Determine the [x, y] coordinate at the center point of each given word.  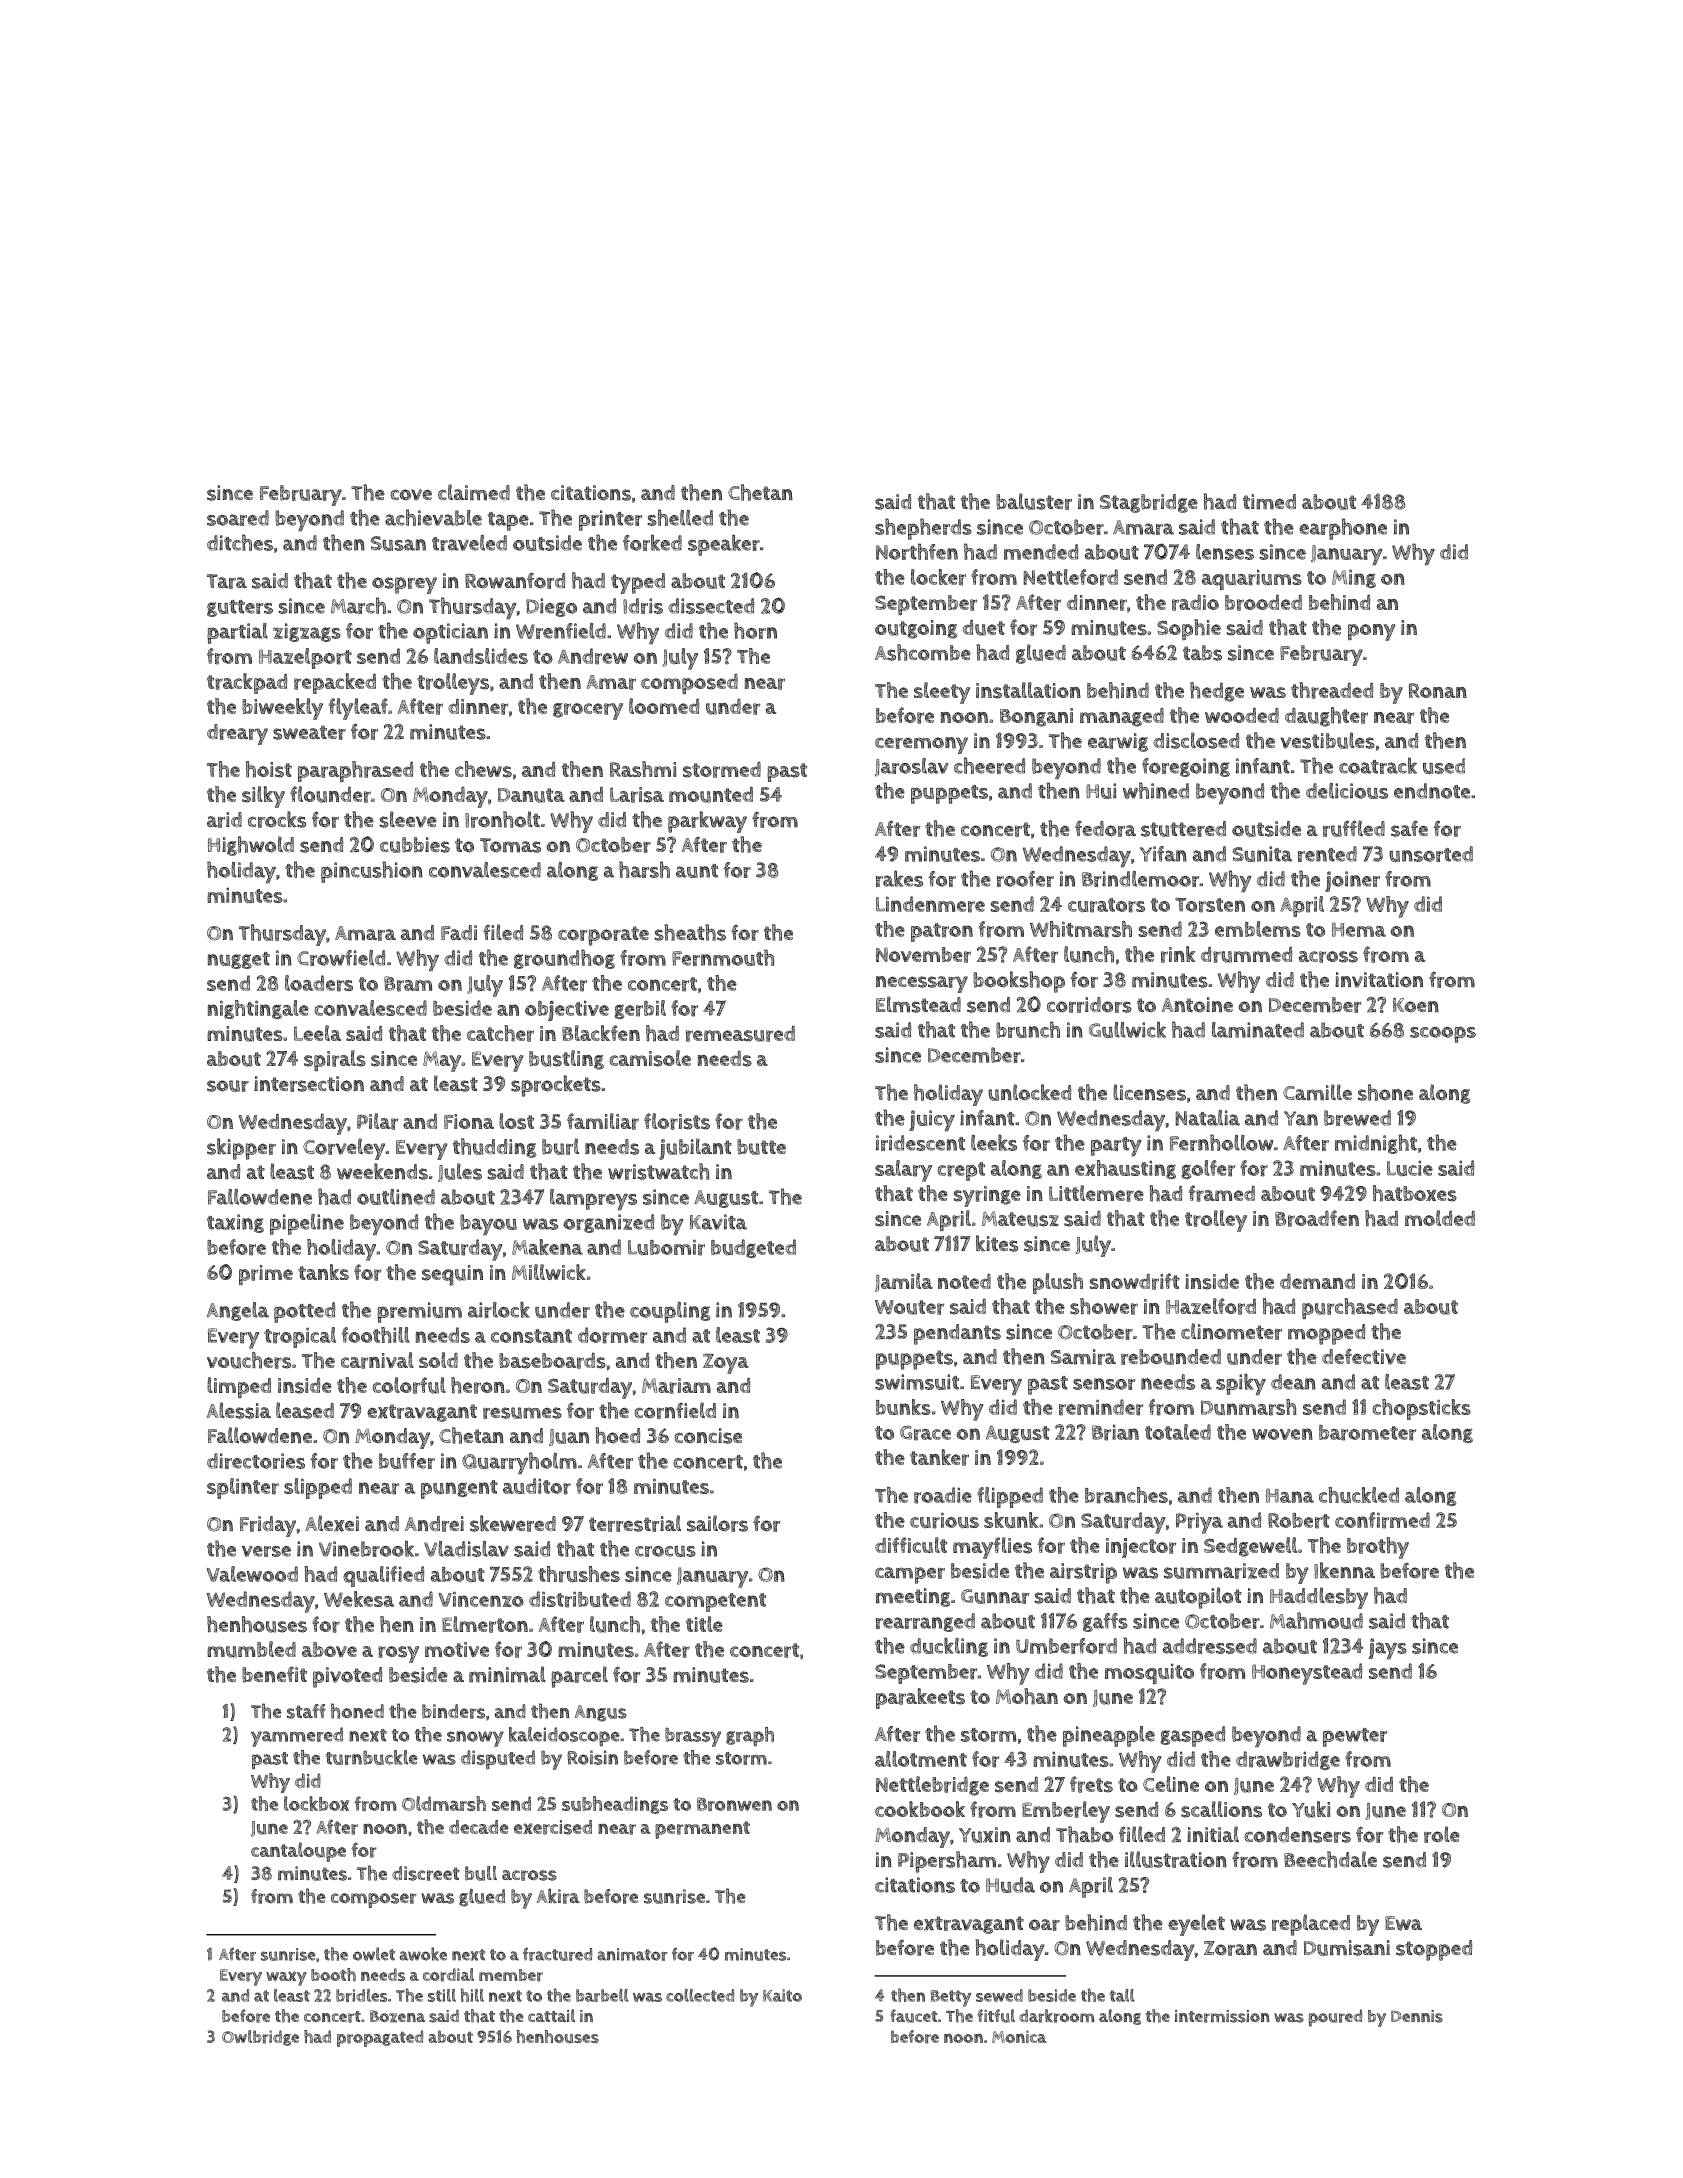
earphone [1343, 529]
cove [411, 495]
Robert [1299, 1521]
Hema [1359, 929]
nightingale [258, 1009]
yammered [297, 1737]
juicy [932, 1121]
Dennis [1417, 2016]
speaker [724, 545]
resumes [522, 1413]
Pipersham [947, 1862]
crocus [665, 1551]
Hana [1290, 1495]
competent [715, 1602]
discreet [425, 1873]
